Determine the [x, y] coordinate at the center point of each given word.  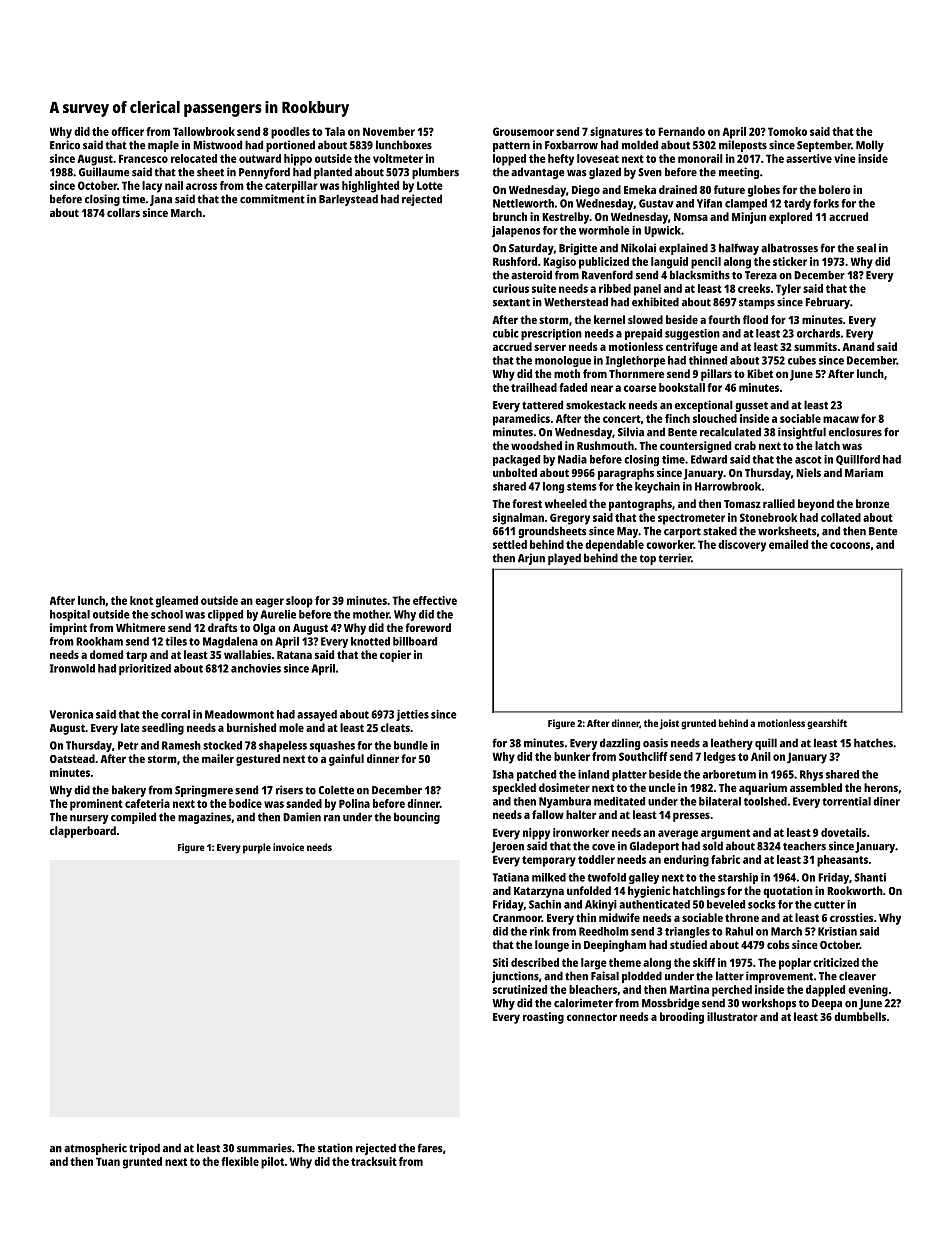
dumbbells [860, 1016]
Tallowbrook [204, 131]
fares [430, 1148]
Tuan [108, 1161]
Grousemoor [523, 131]
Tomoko [787, 131]
